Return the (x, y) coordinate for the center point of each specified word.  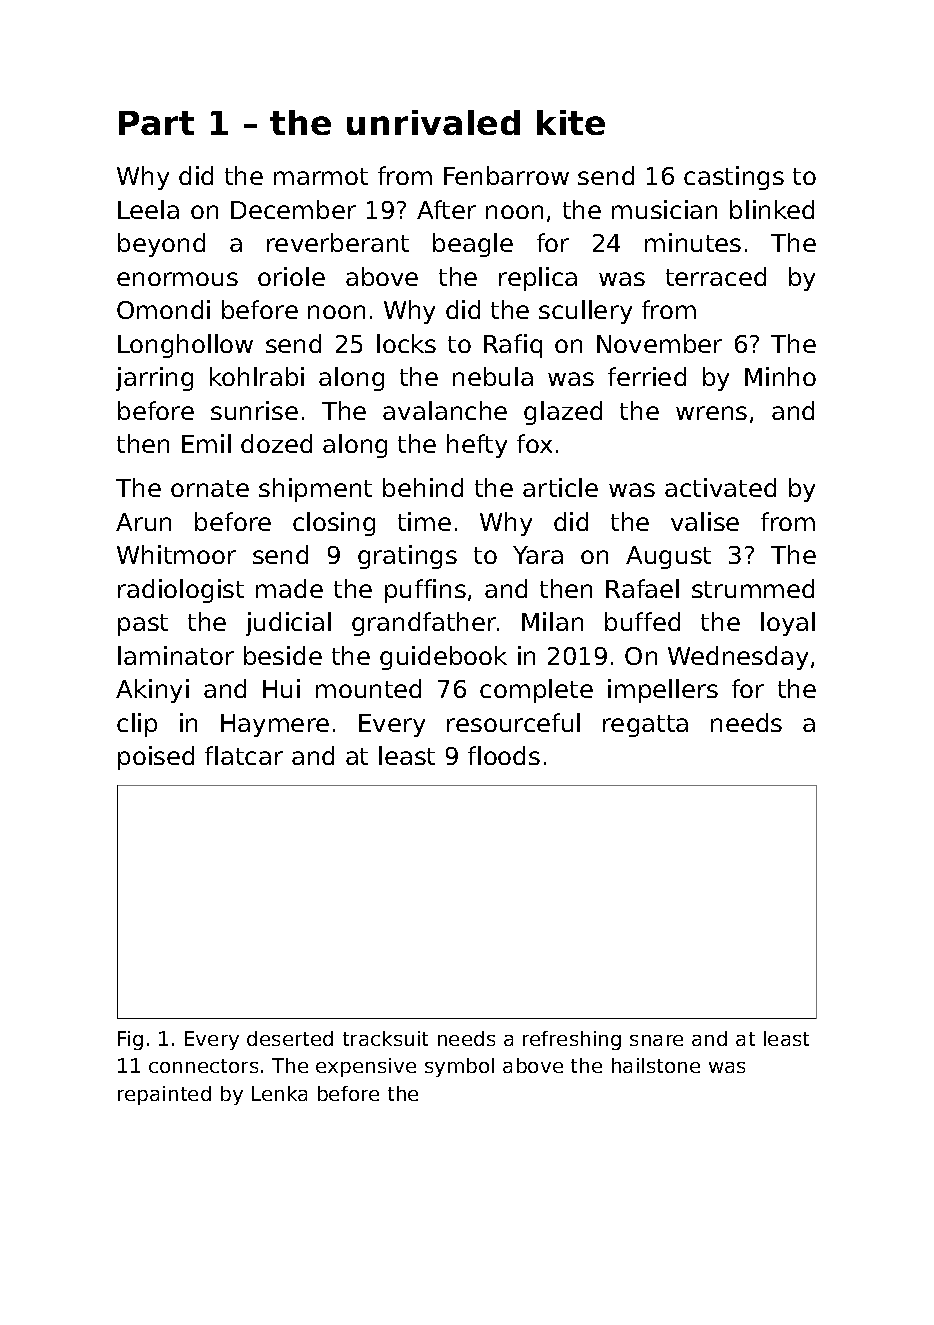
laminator (176, 655)
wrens (711, 413)
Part (156, 123)
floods (504, 755)
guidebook (443, 658)
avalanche (445, 410)
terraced (716, 276)
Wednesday (738, 658)
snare (656, 1040)
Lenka (279, 1093)
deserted (290, 1038)
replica (538, 279)
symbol (459, 1067)
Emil (206, 443)
